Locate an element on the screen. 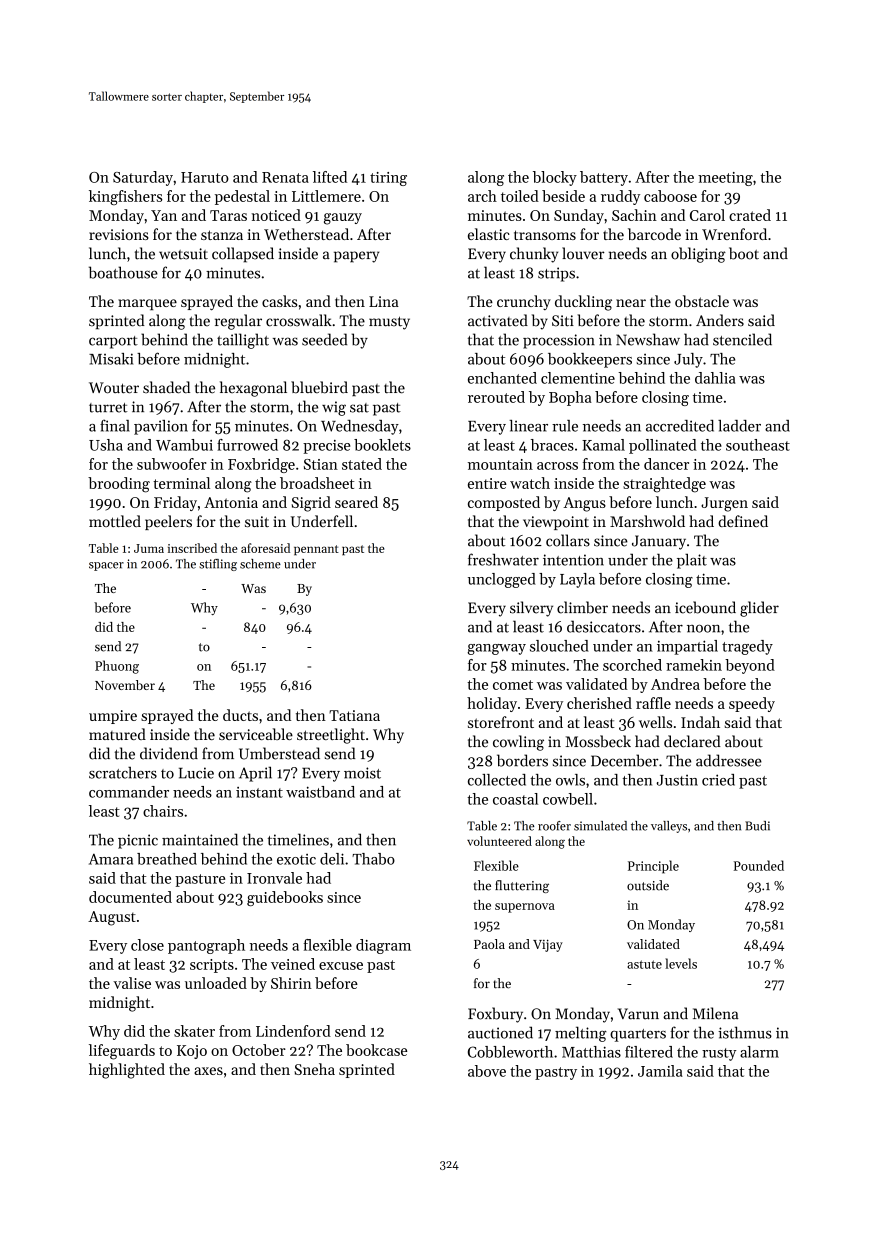 The height and width of the screenshot is (1247, 879). spacer is located at coordinates (106, 566).
